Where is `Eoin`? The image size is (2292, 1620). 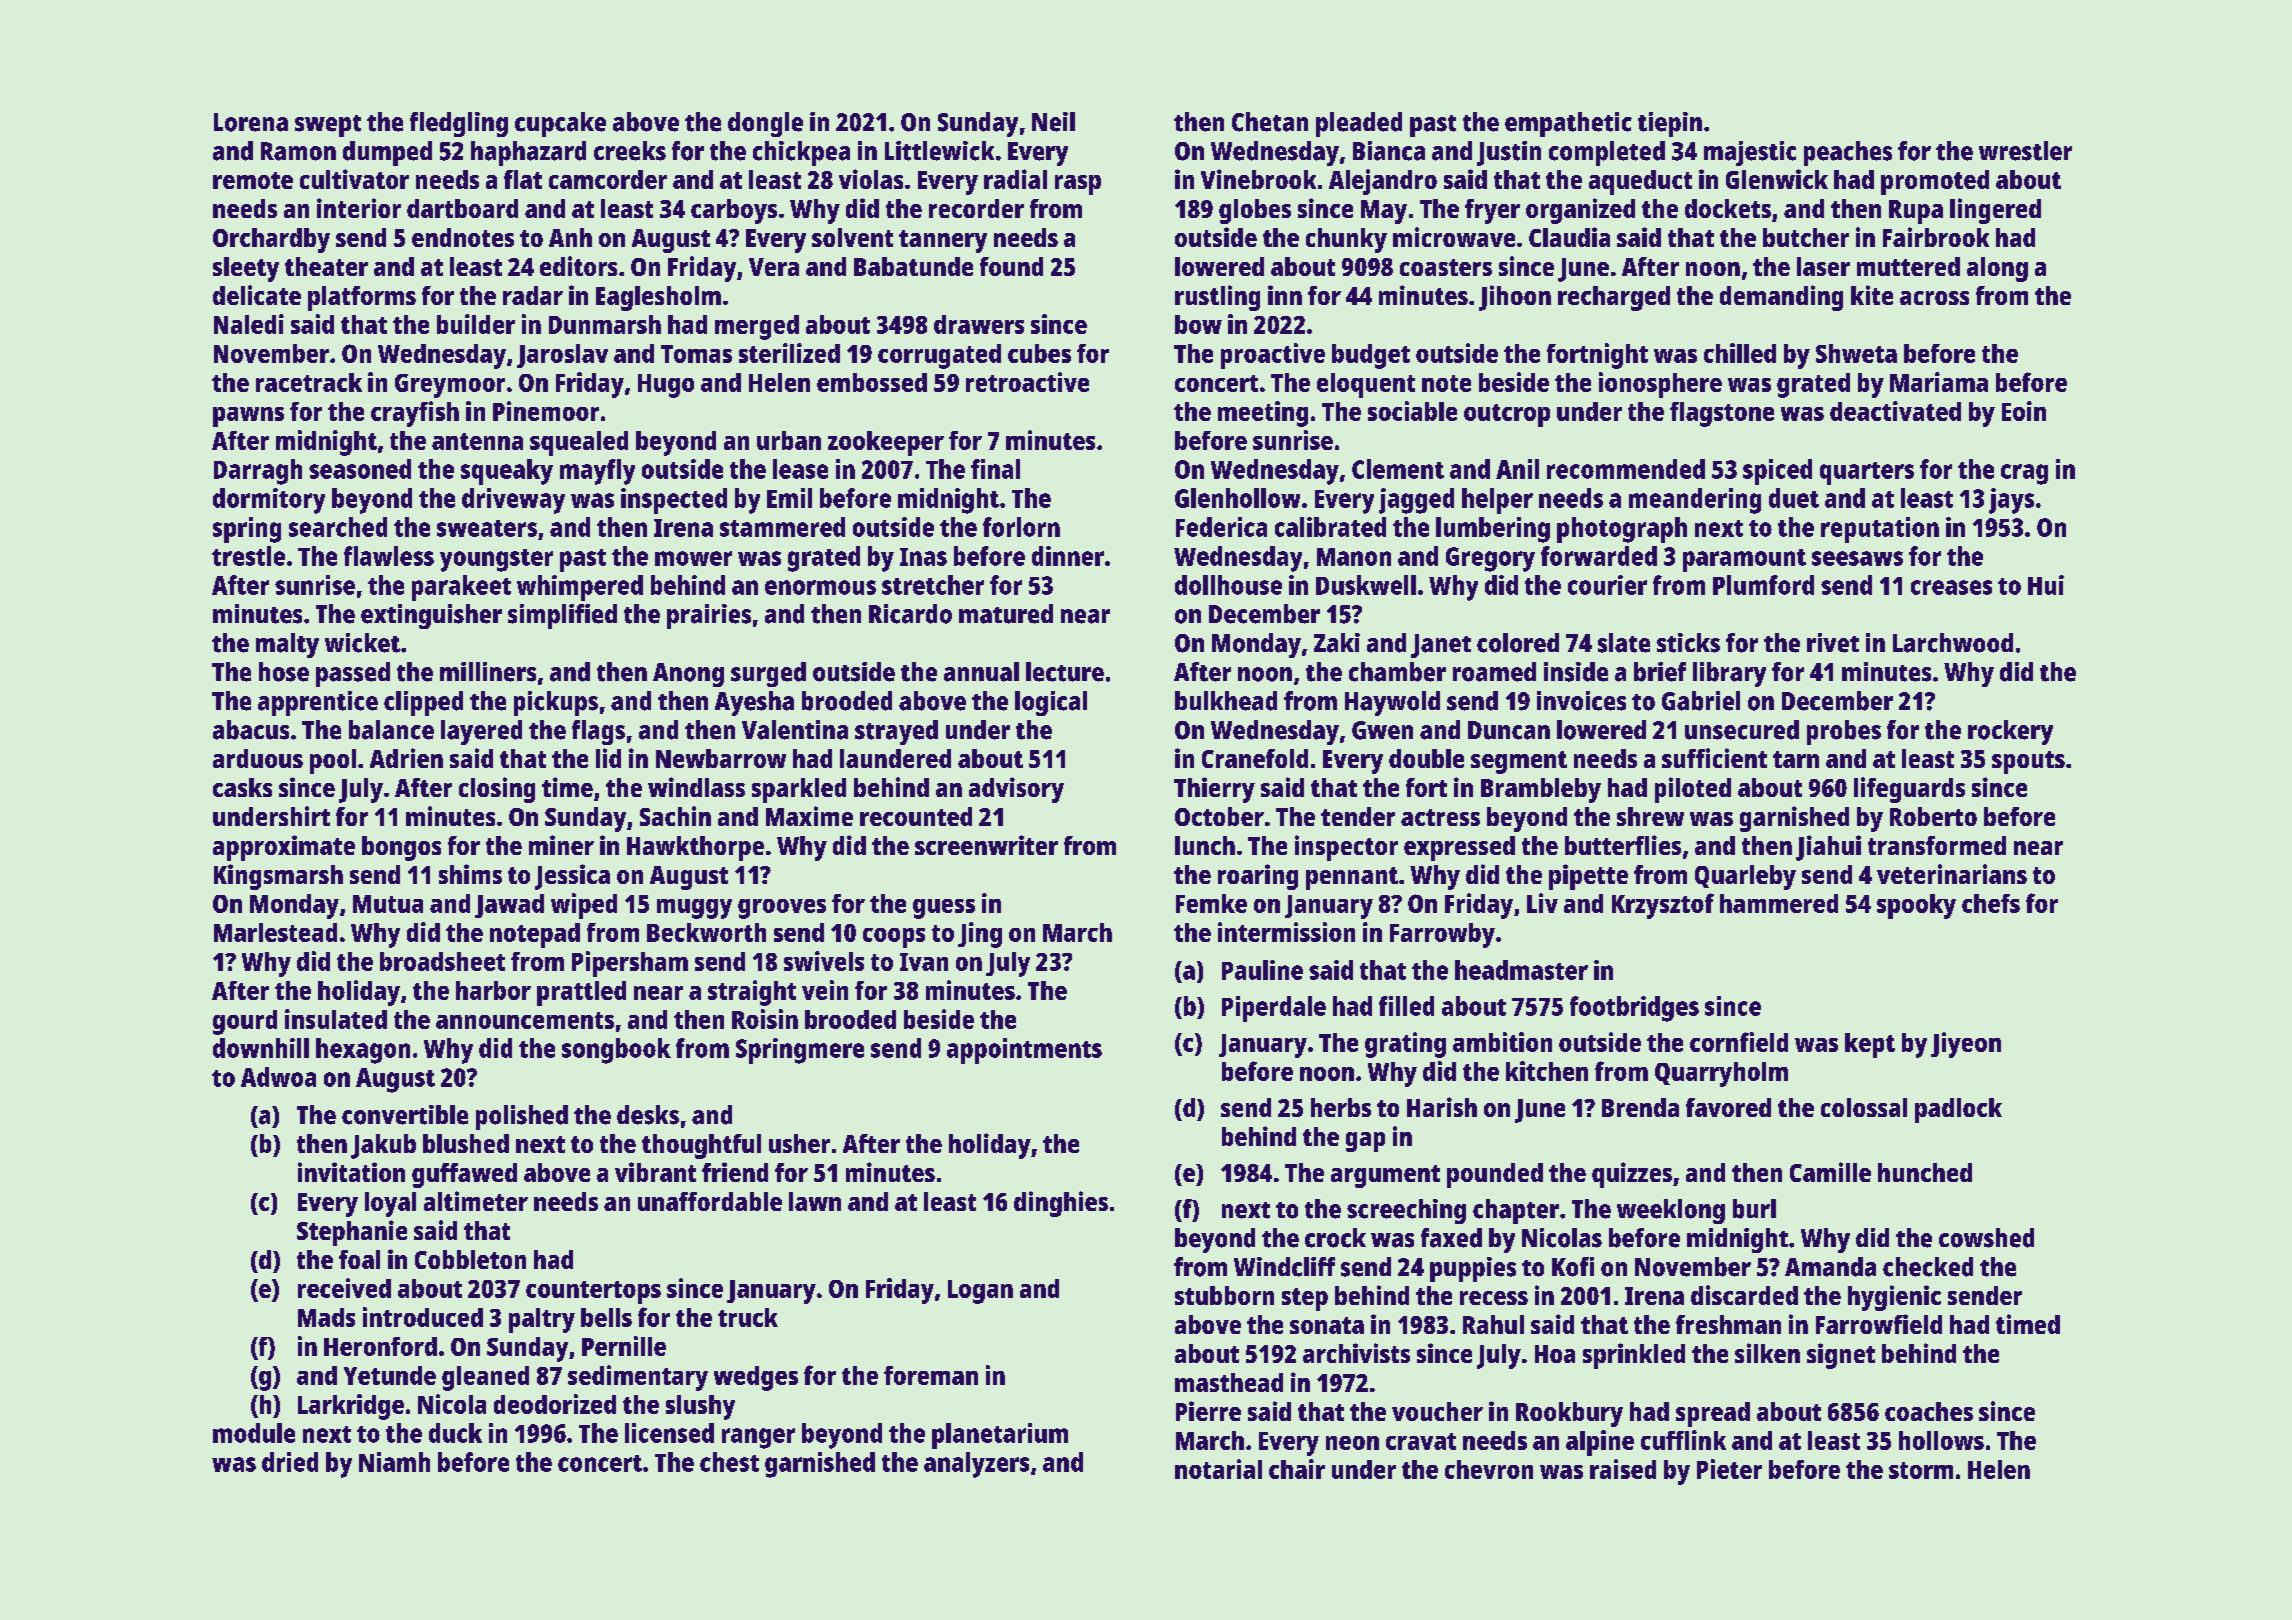 Eoin is located at coordinates (2024, 411).
